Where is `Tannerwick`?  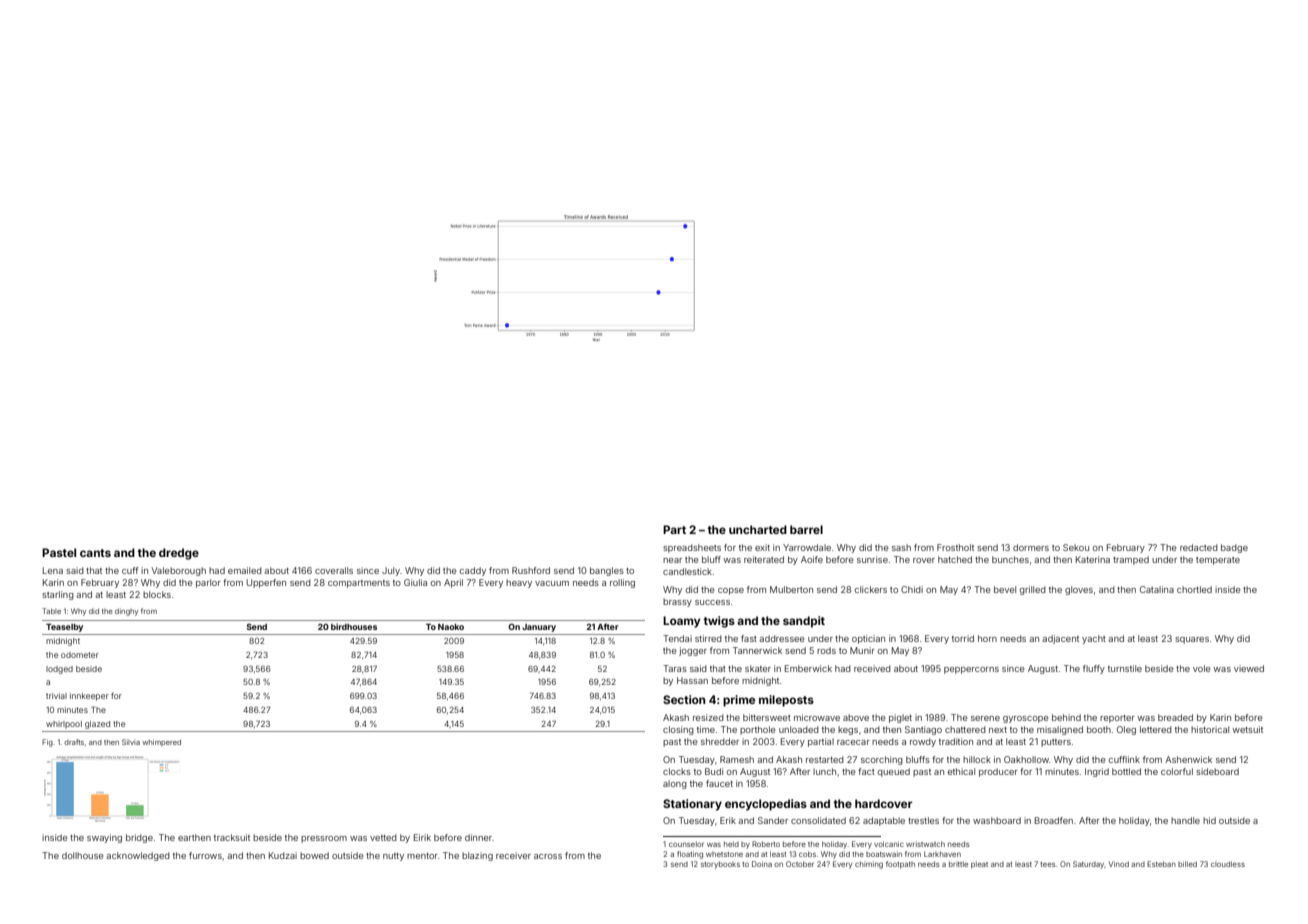
Tannerwick is located at coordinates (757, 650).
